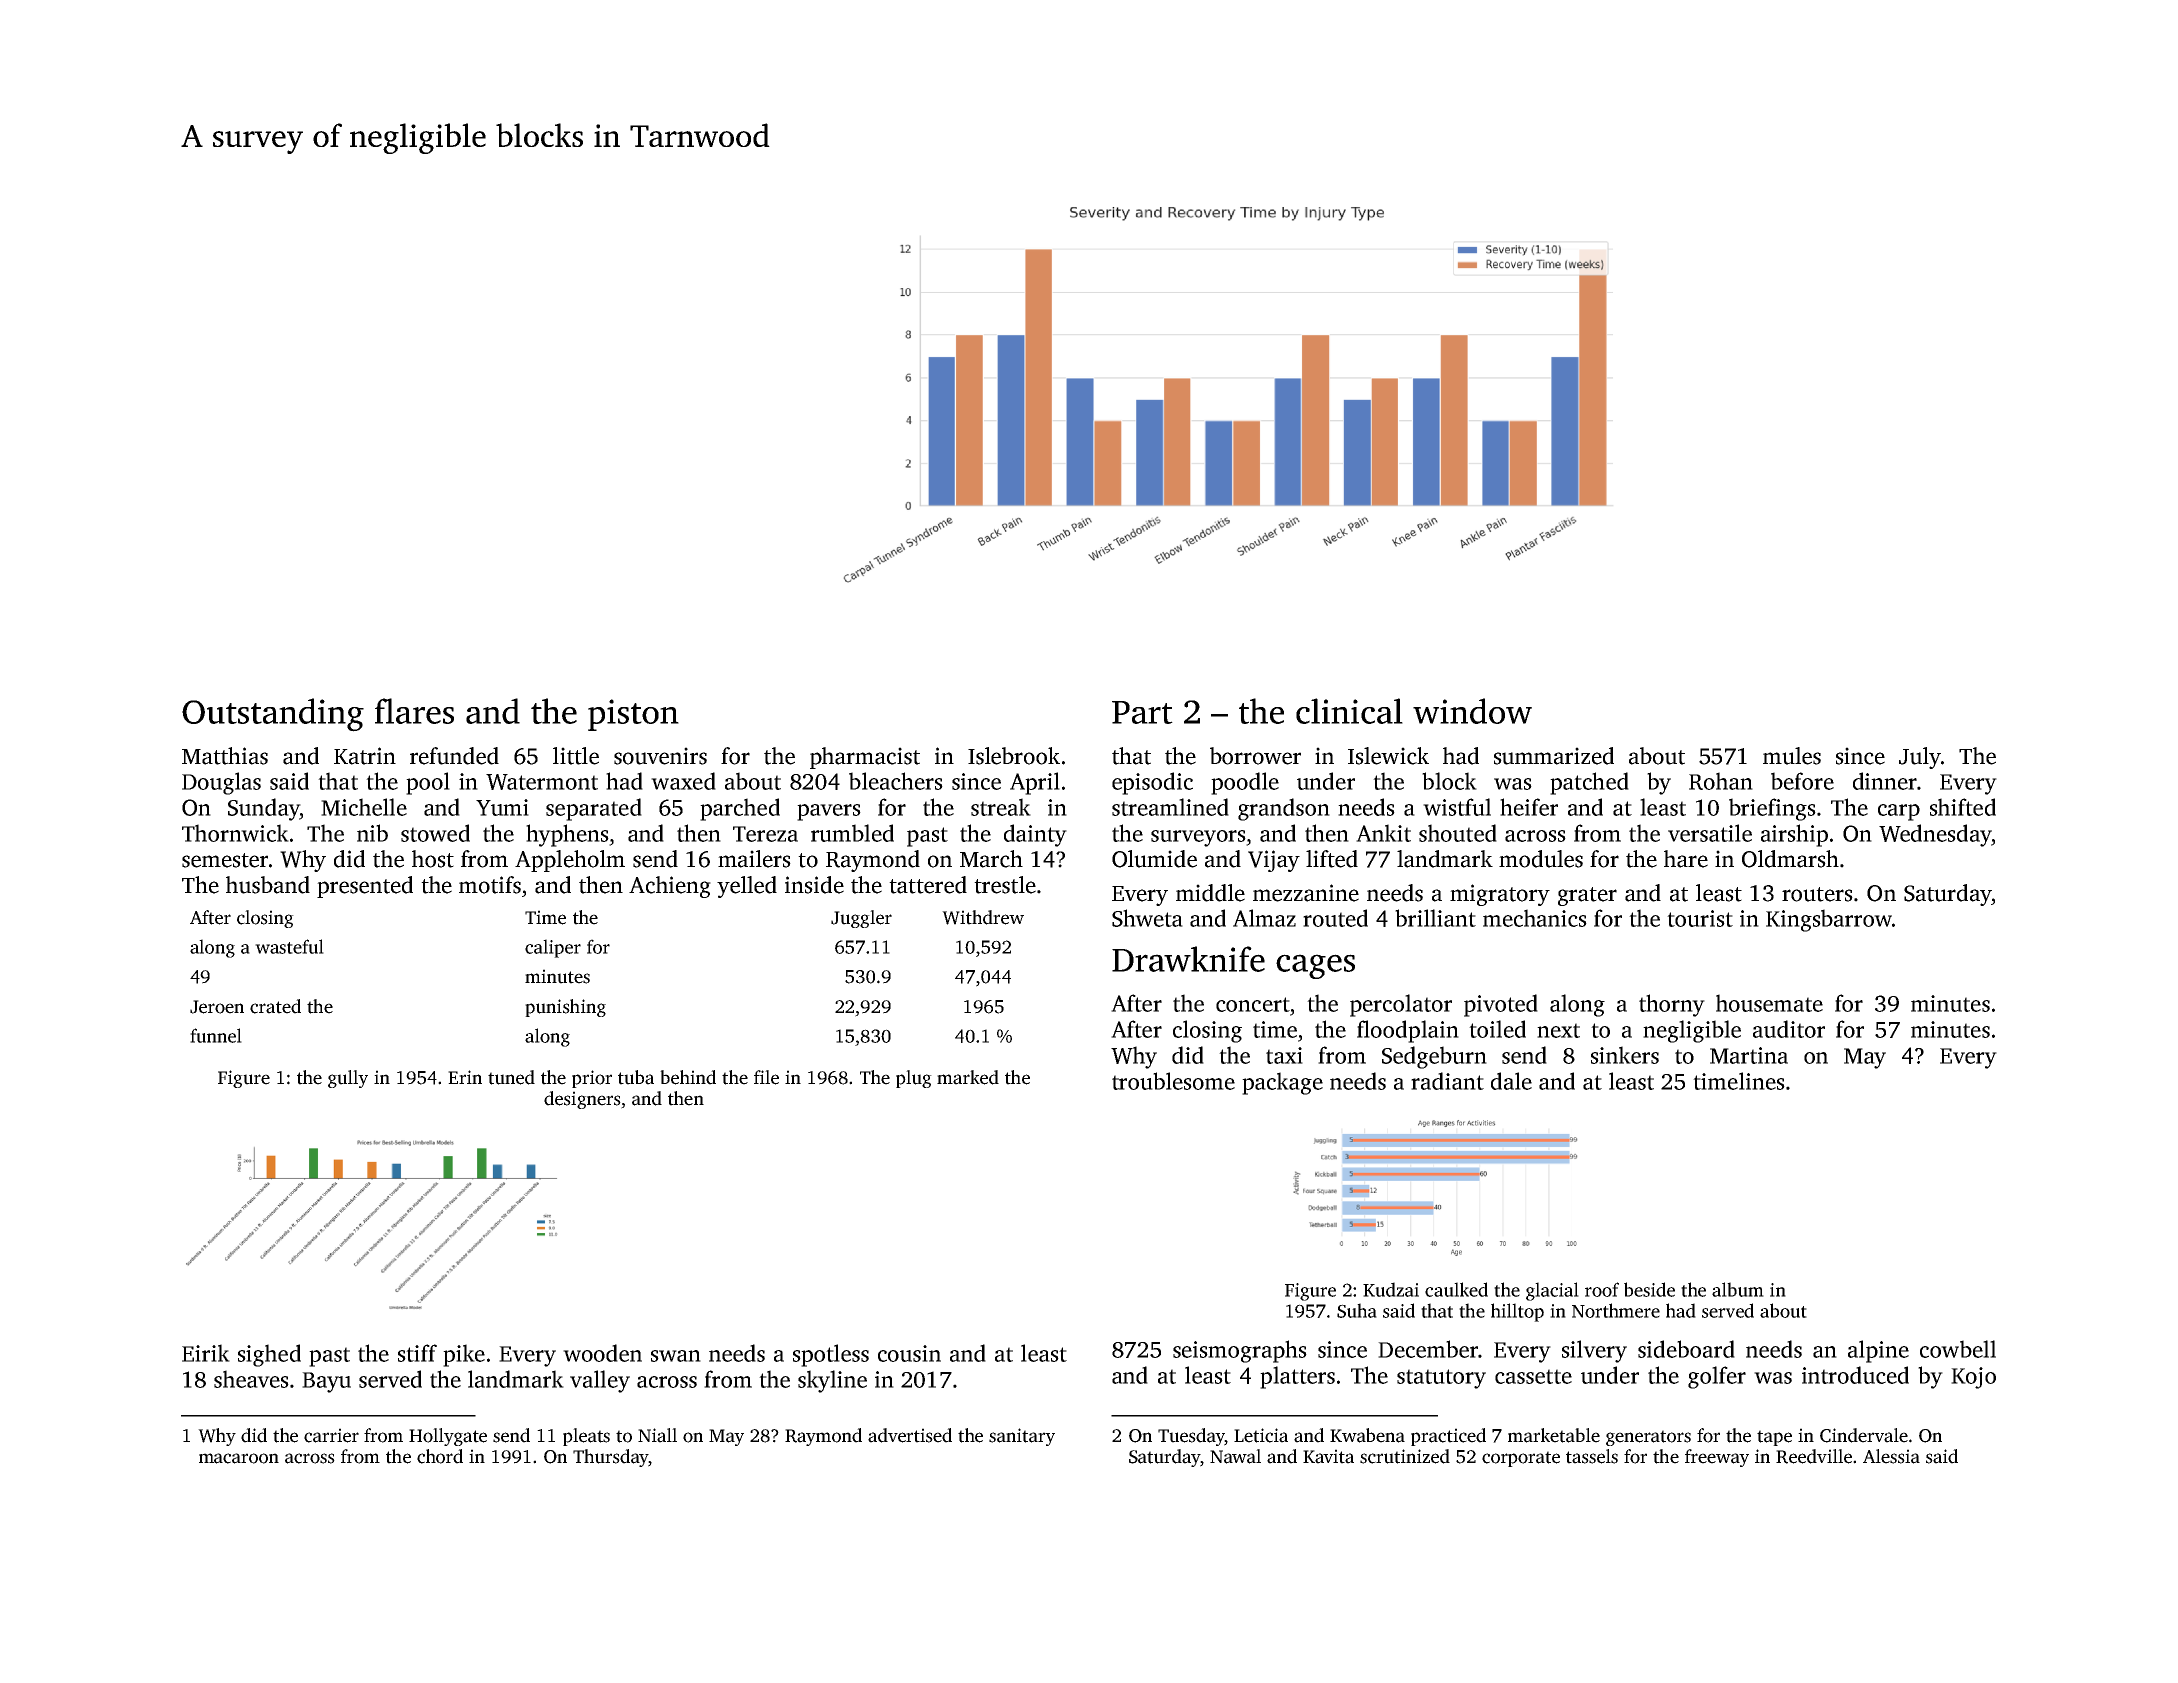 Image resolution: width=2178 pixels, height=1683 pixels. What do you see at coordinates (1035, 835) in the page?
I see `dainty` at bounding box center [1035, 835].
